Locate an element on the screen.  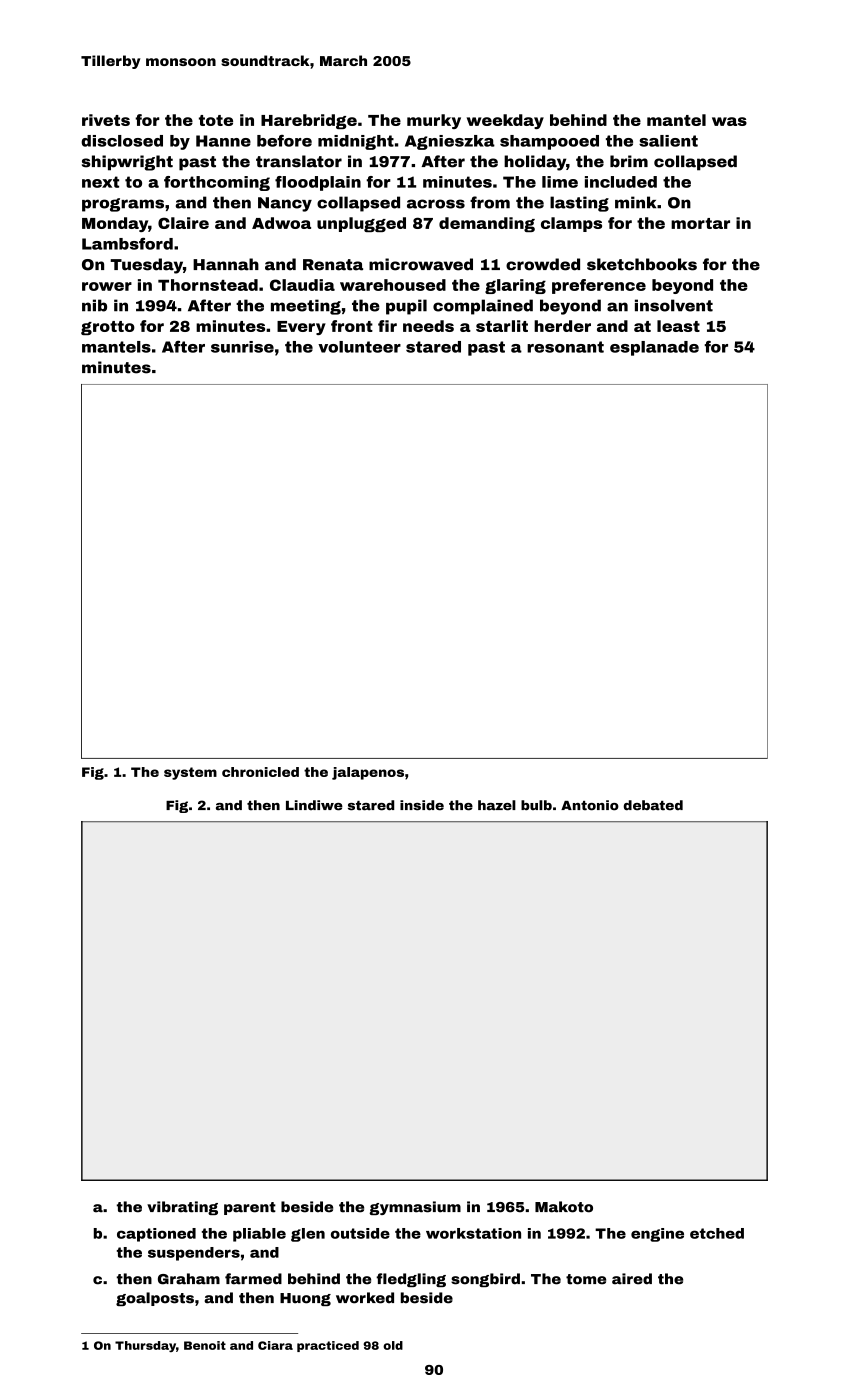
chronicled is located at coordinates (260, 772).
